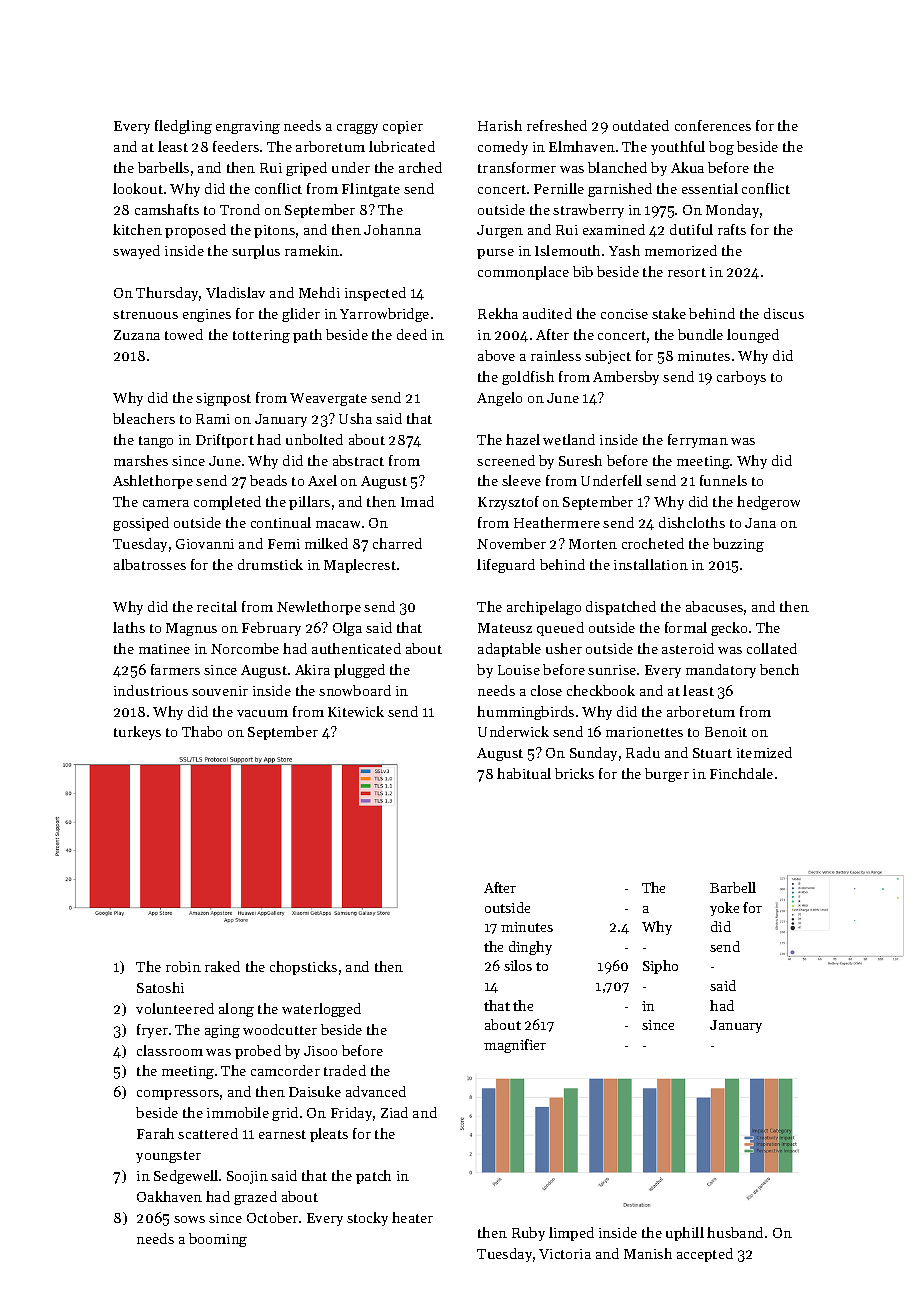 This document has width=924, height=1314. What do you see at coordinates (145, 314) in the document?
I see `strenuous` at bounding box center [145, 314].
